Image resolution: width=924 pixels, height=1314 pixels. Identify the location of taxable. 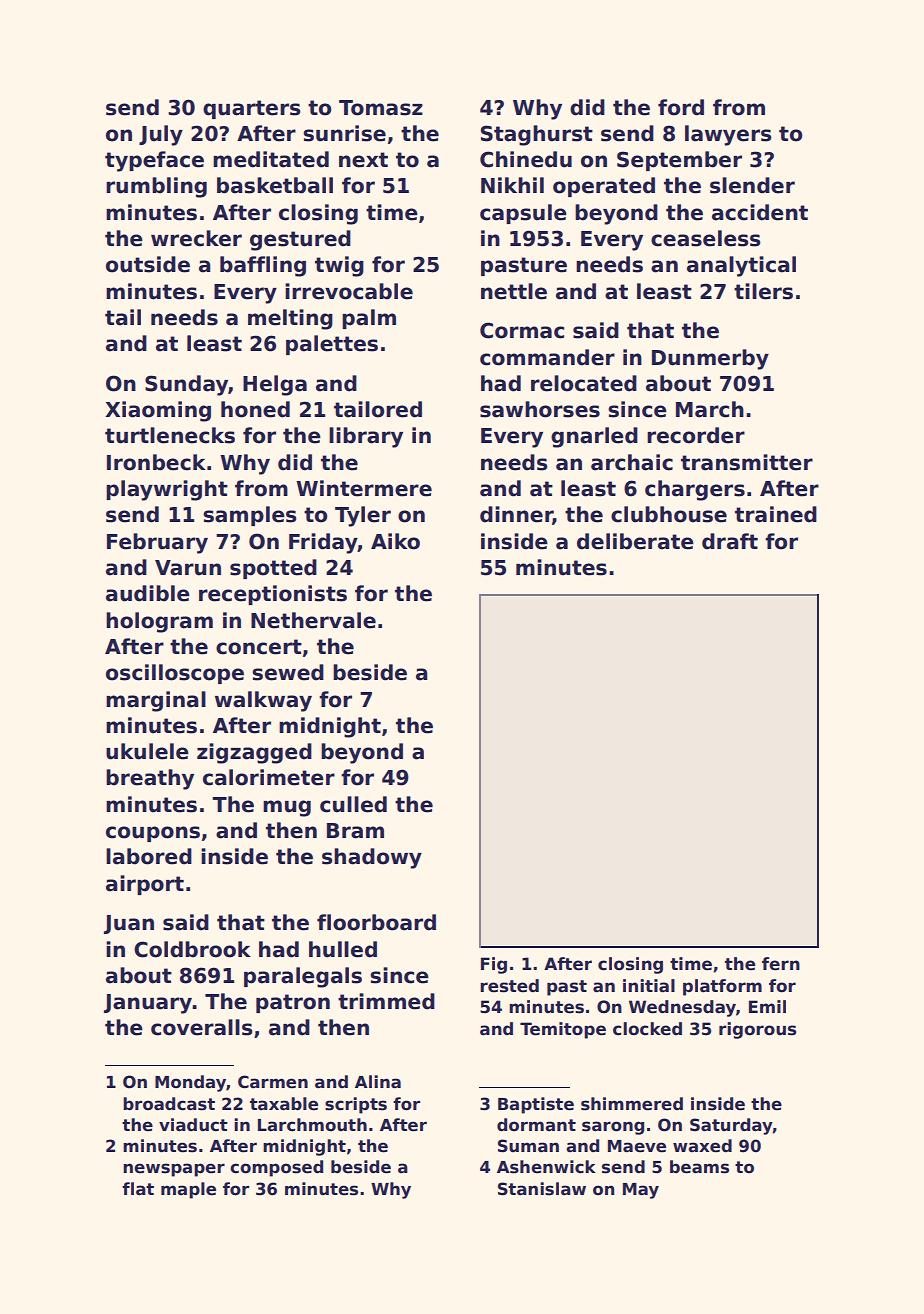
(284, 1104).
